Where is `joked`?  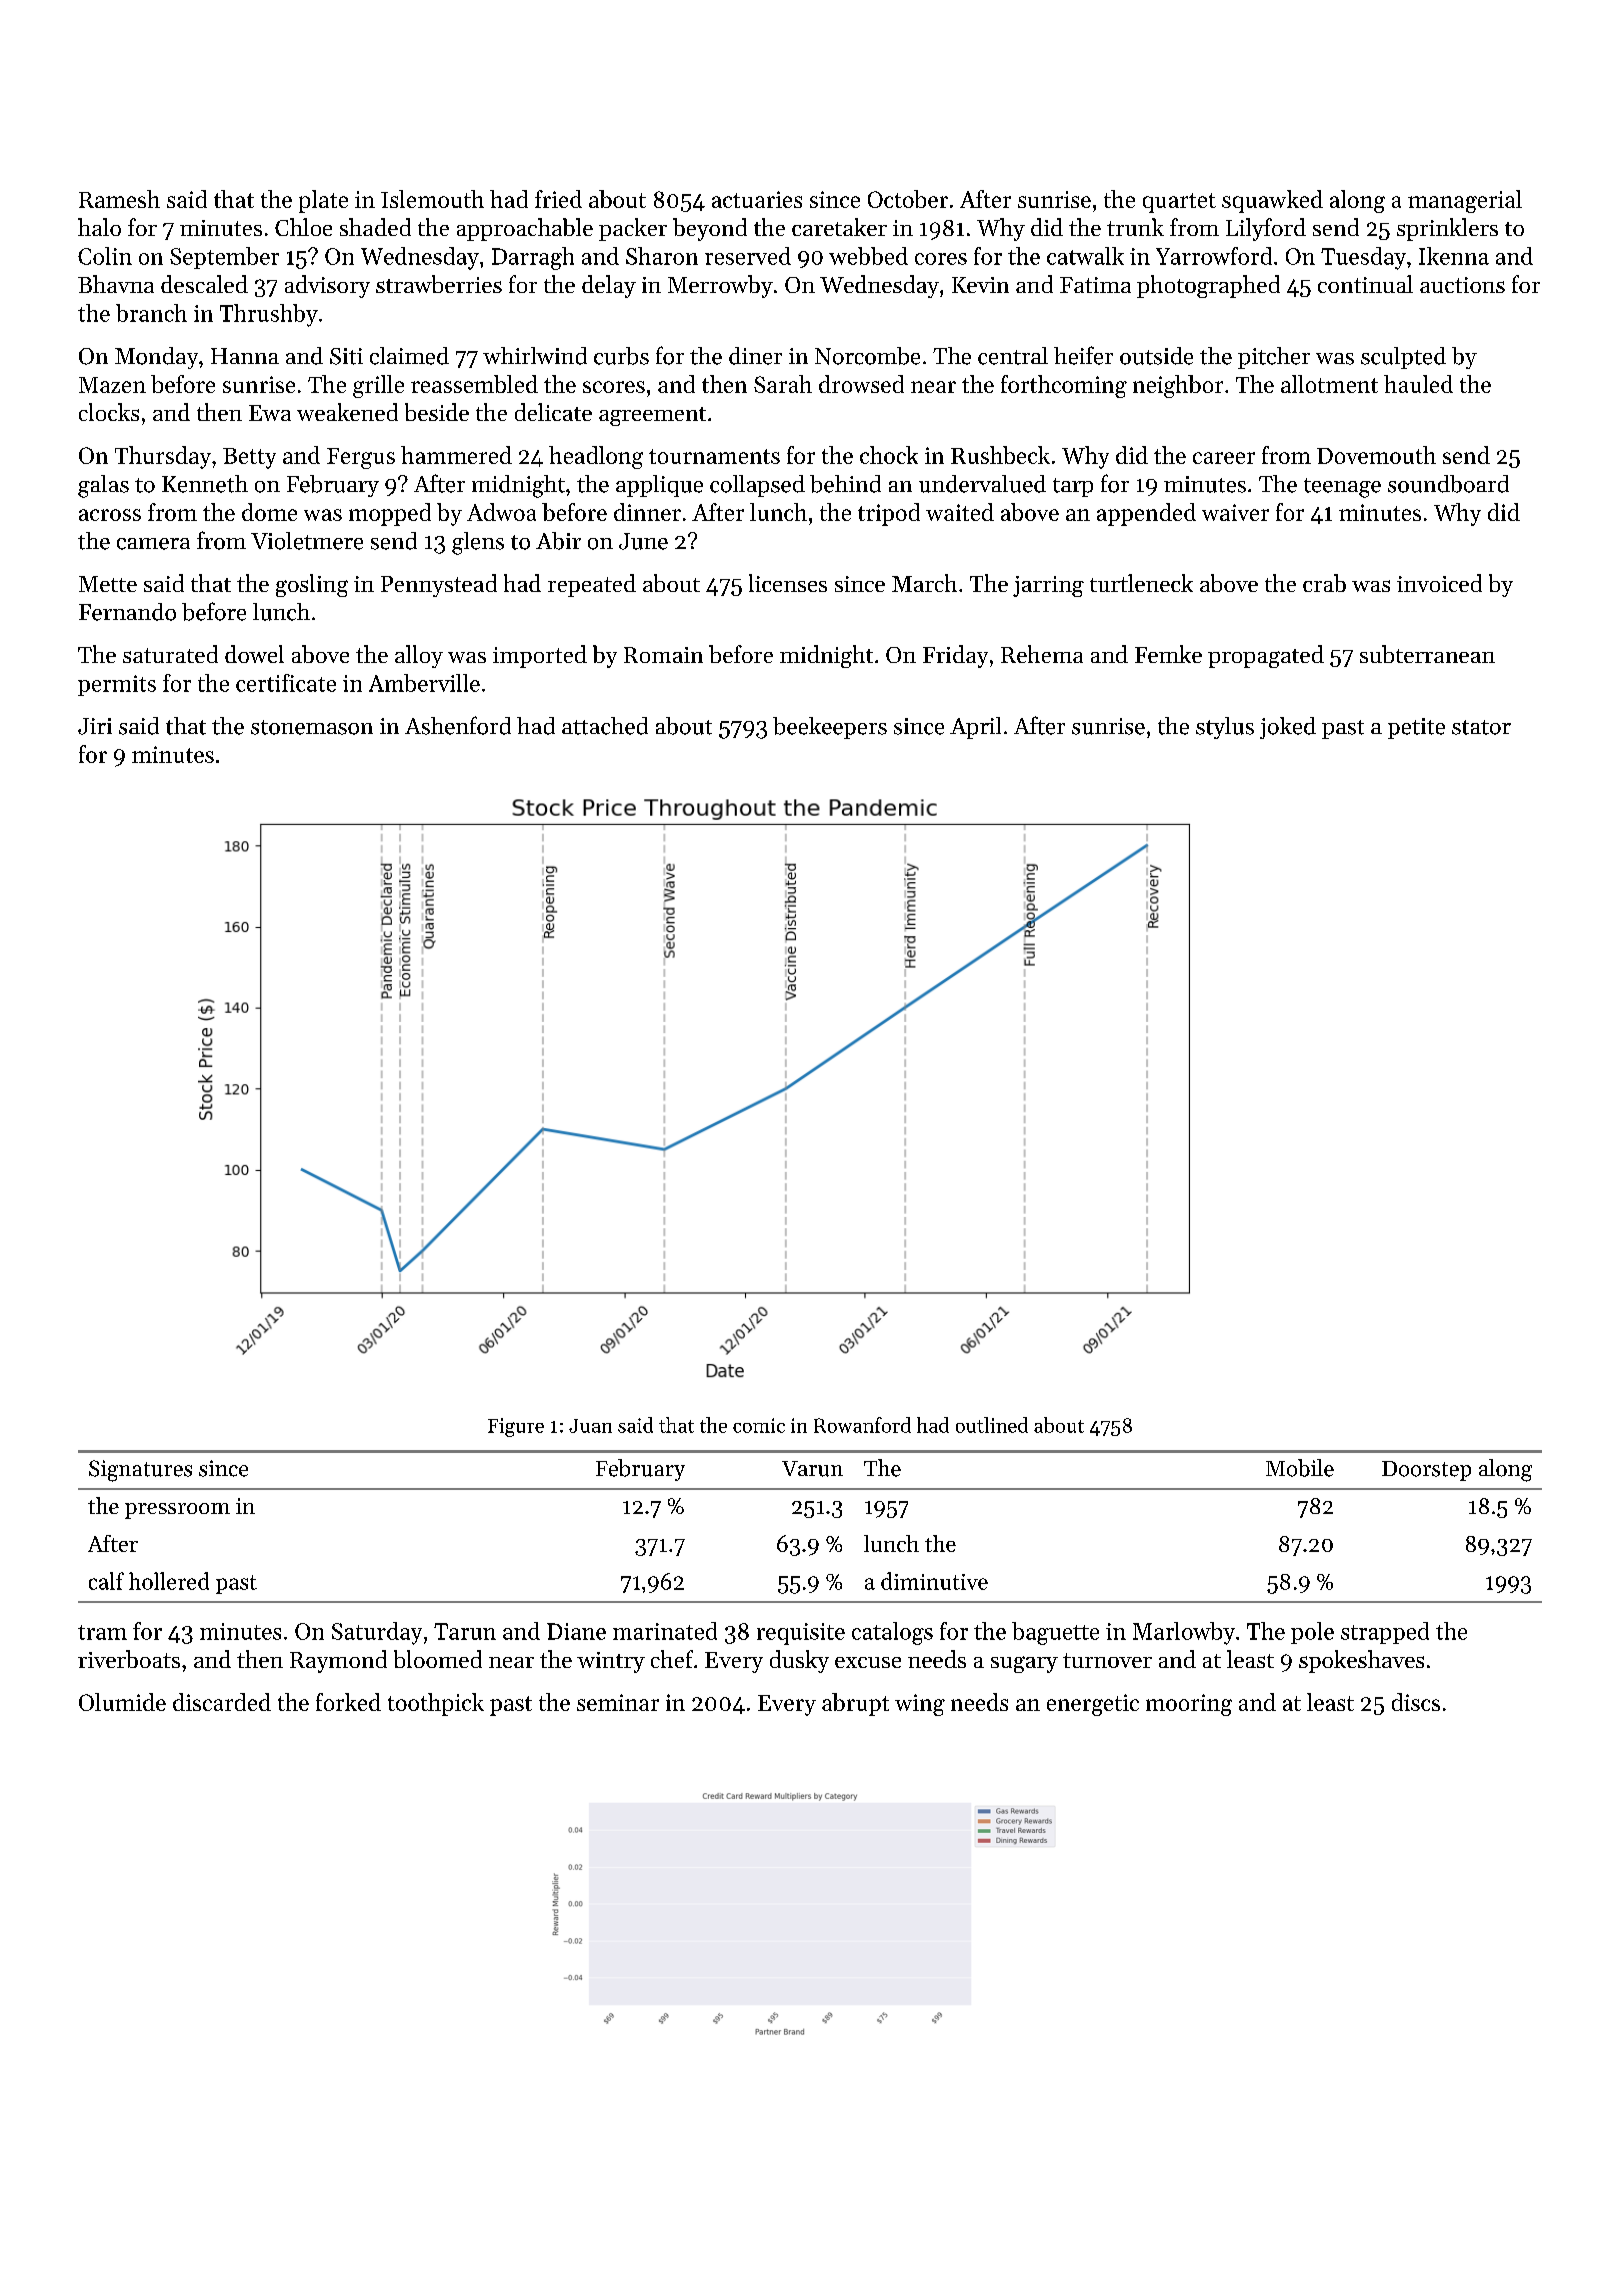 joked is located at coordinates (1288, 728).
